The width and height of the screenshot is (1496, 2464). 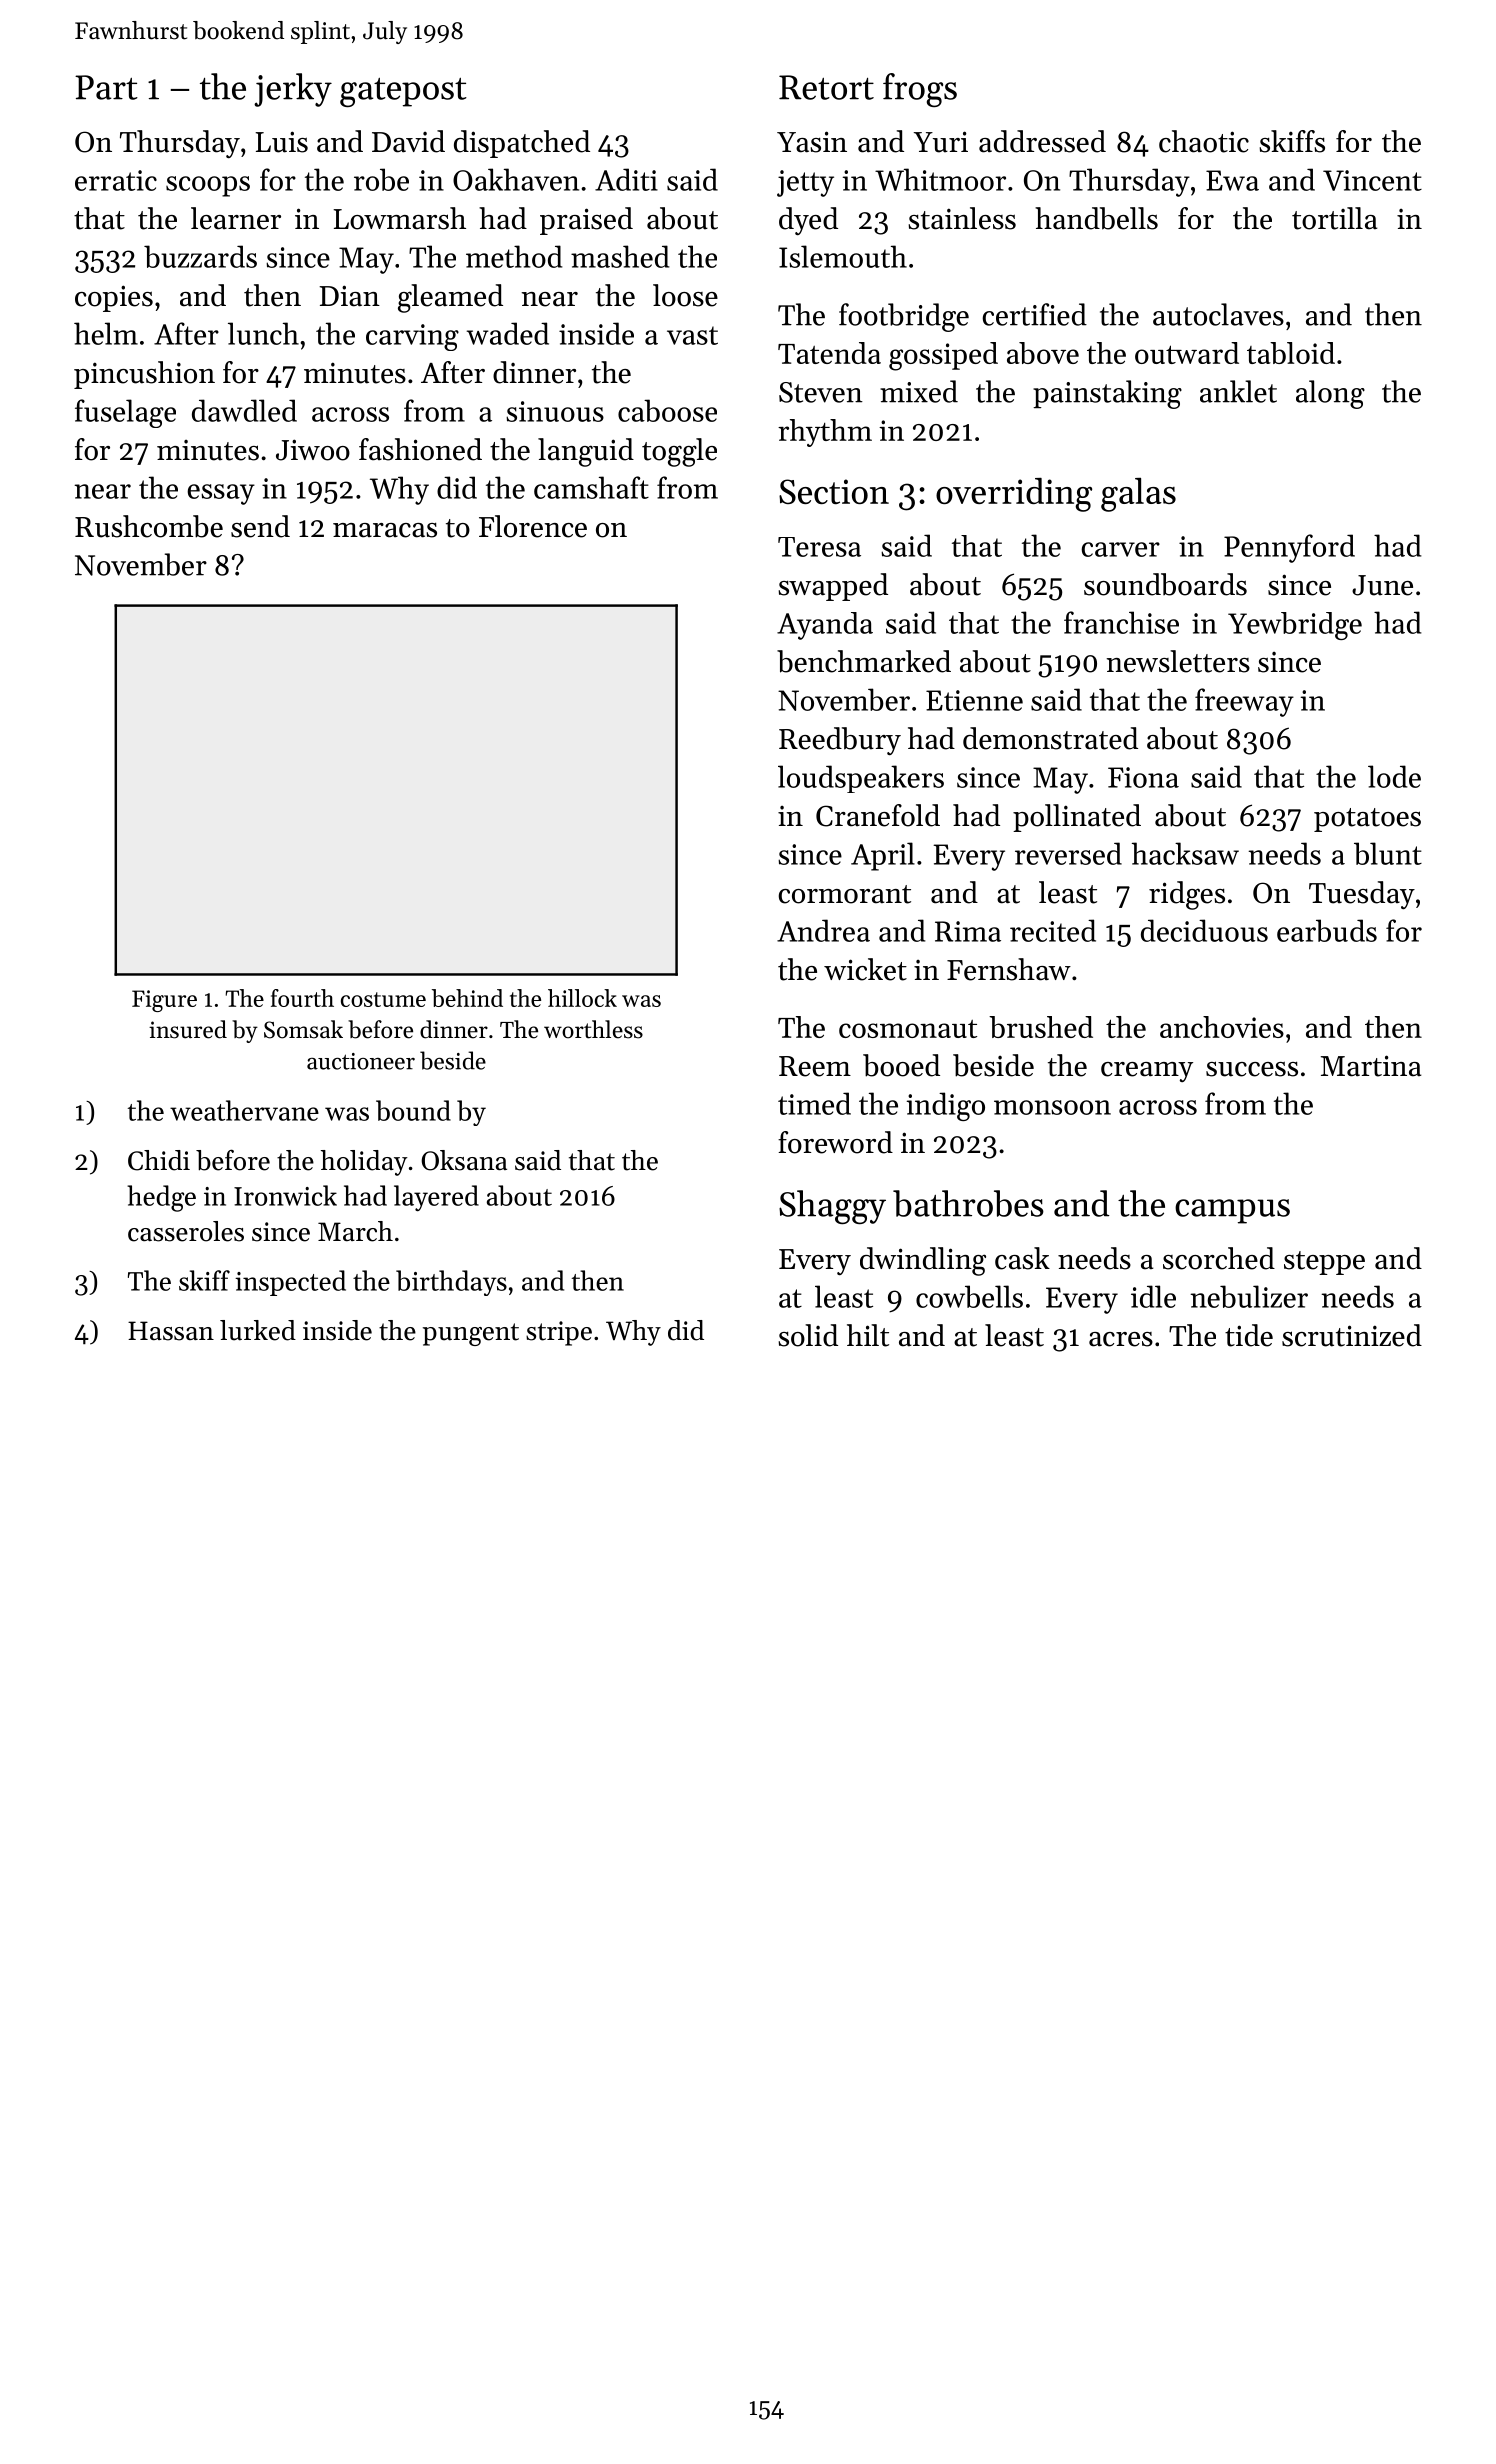 I want to click on send, so click(x=260, y=526).
